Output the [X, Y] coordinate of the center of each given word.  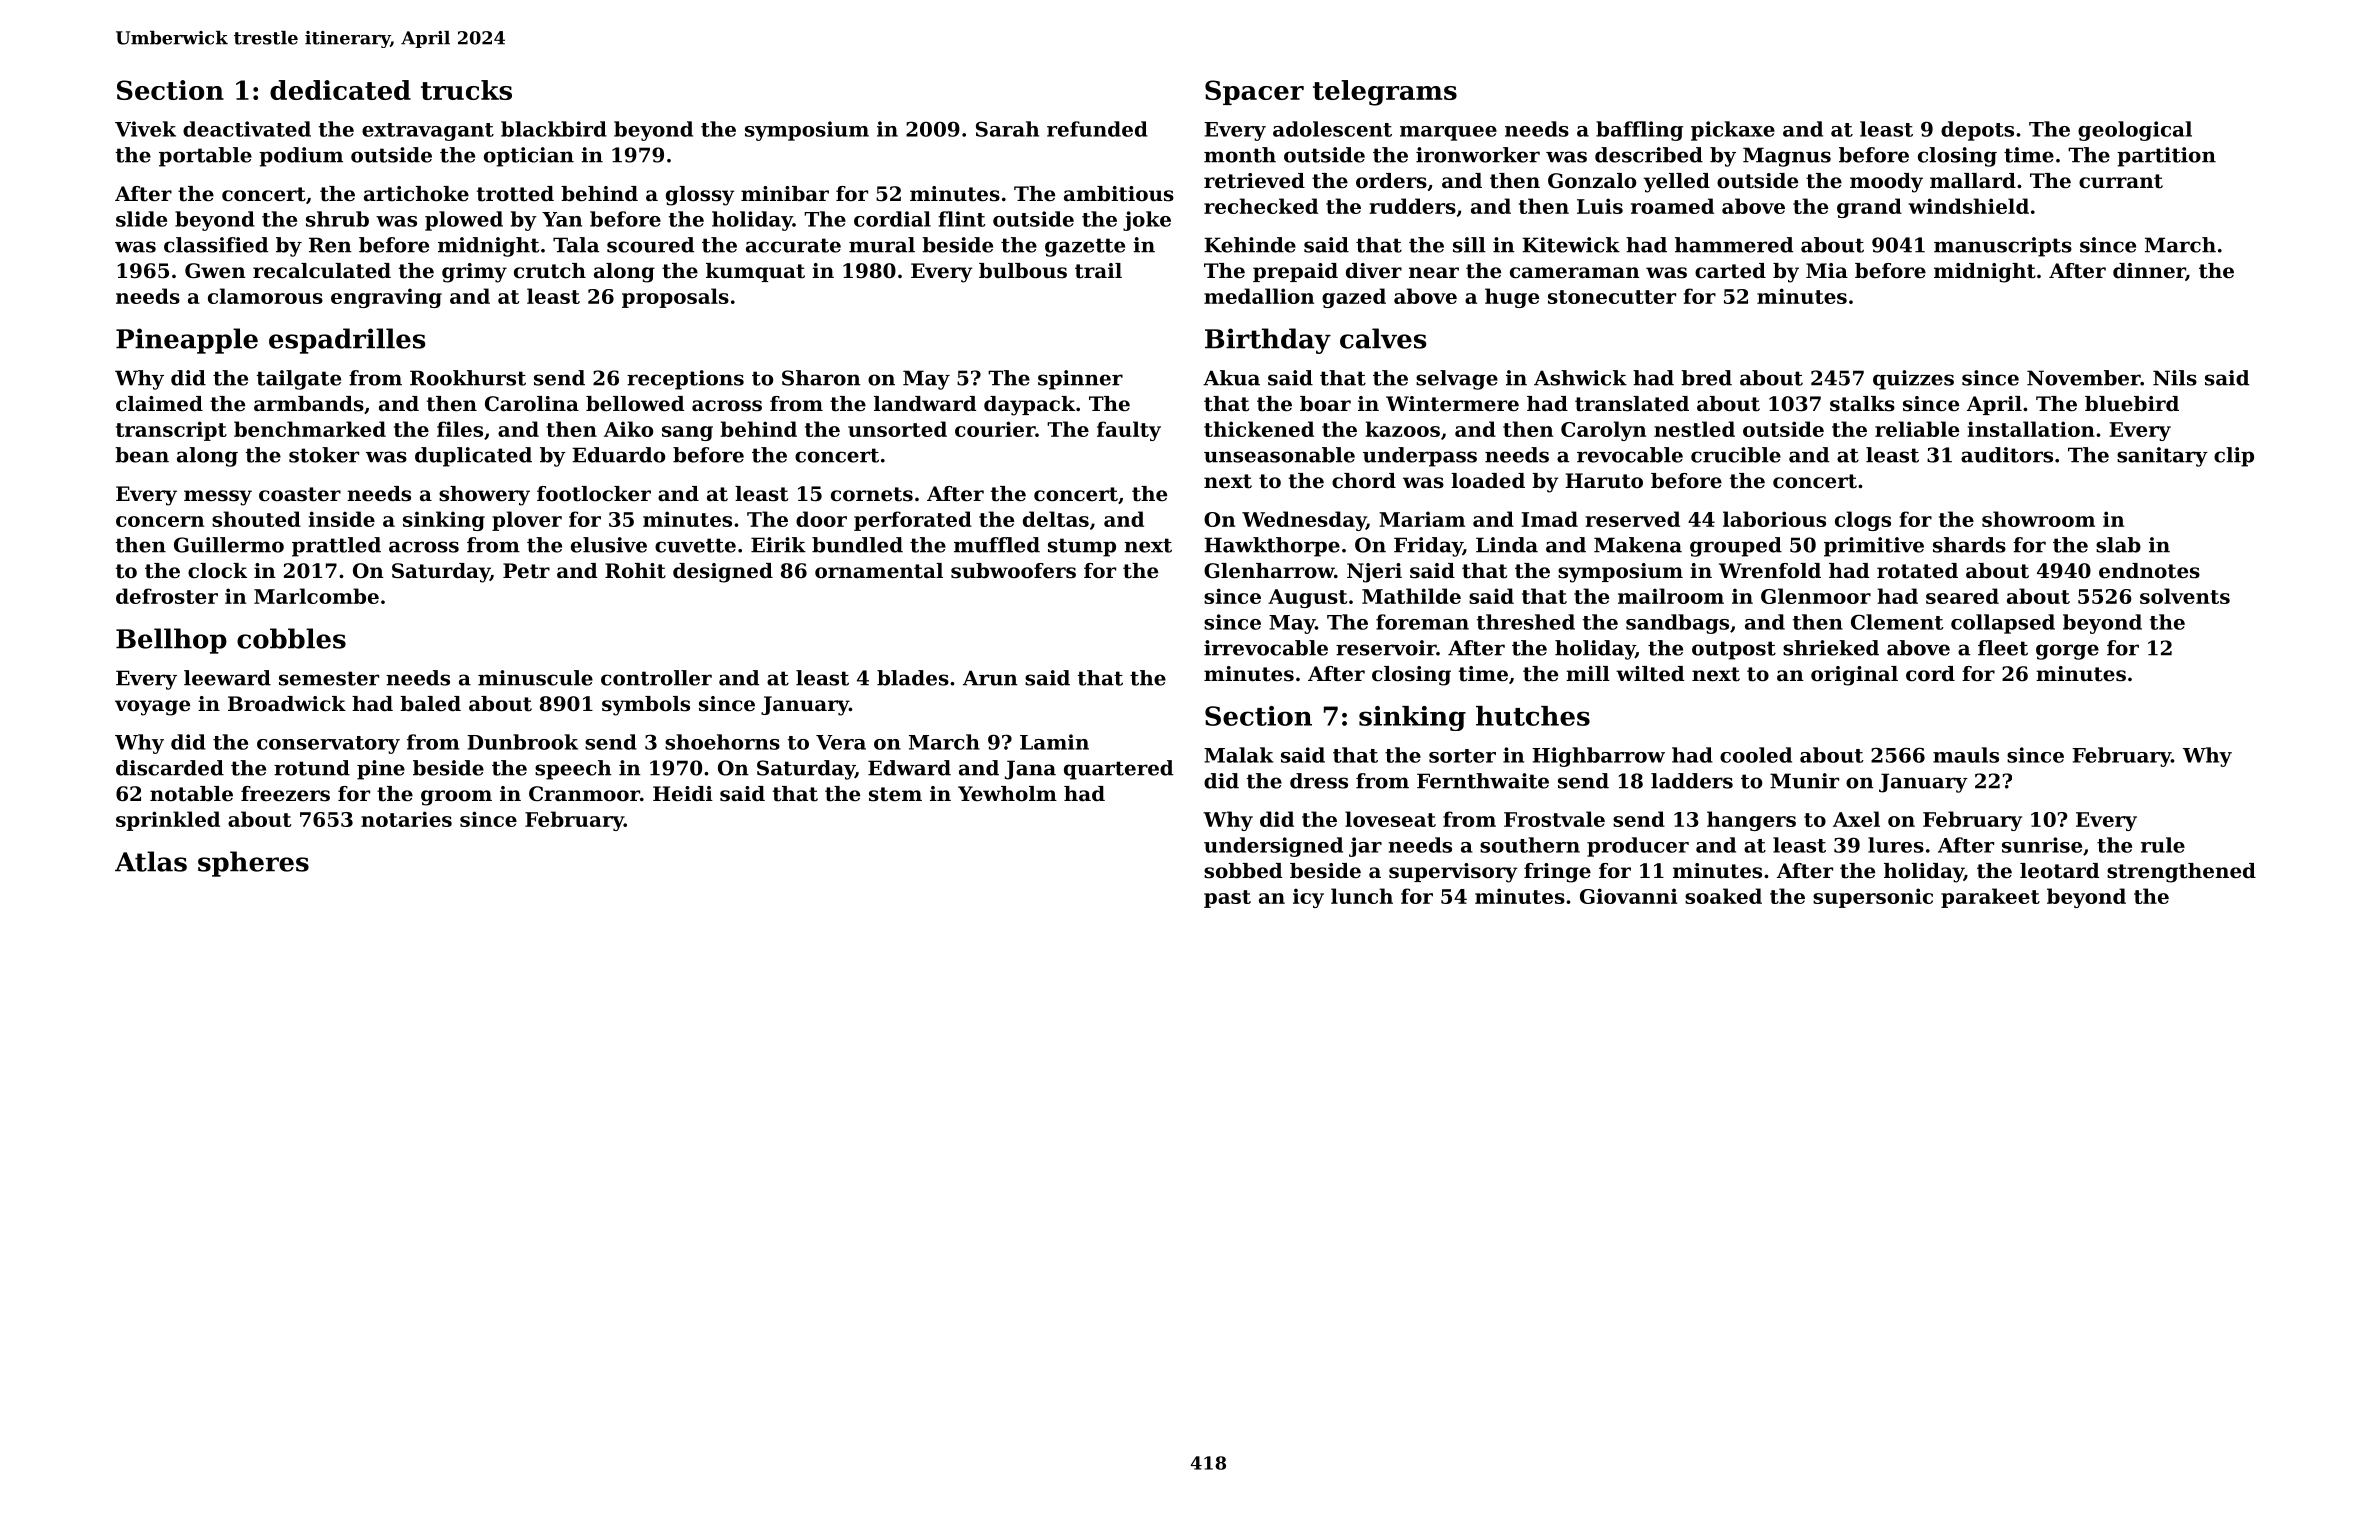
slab [2118, 545]
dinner [2149, 272]
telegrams [1385, 93]
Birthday [1268, 341]
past [1227, 899]
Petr [526, 571]
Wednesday [1304, 521]
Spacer [1254, 92]
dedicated [340, 90]
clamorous [265, 296]
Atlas [151, 861]
